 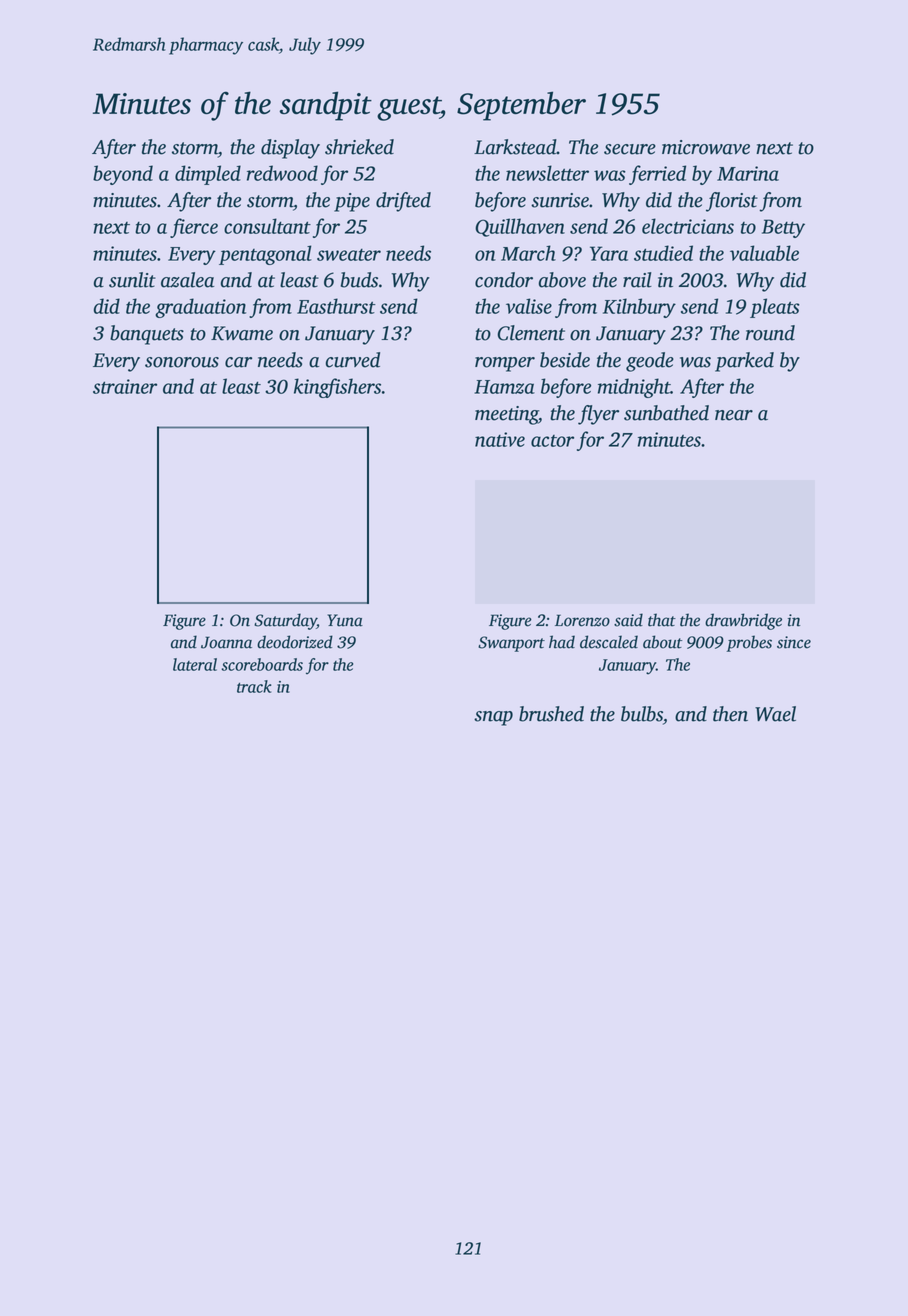 I want to click on track, so click(x=254, y=686).
